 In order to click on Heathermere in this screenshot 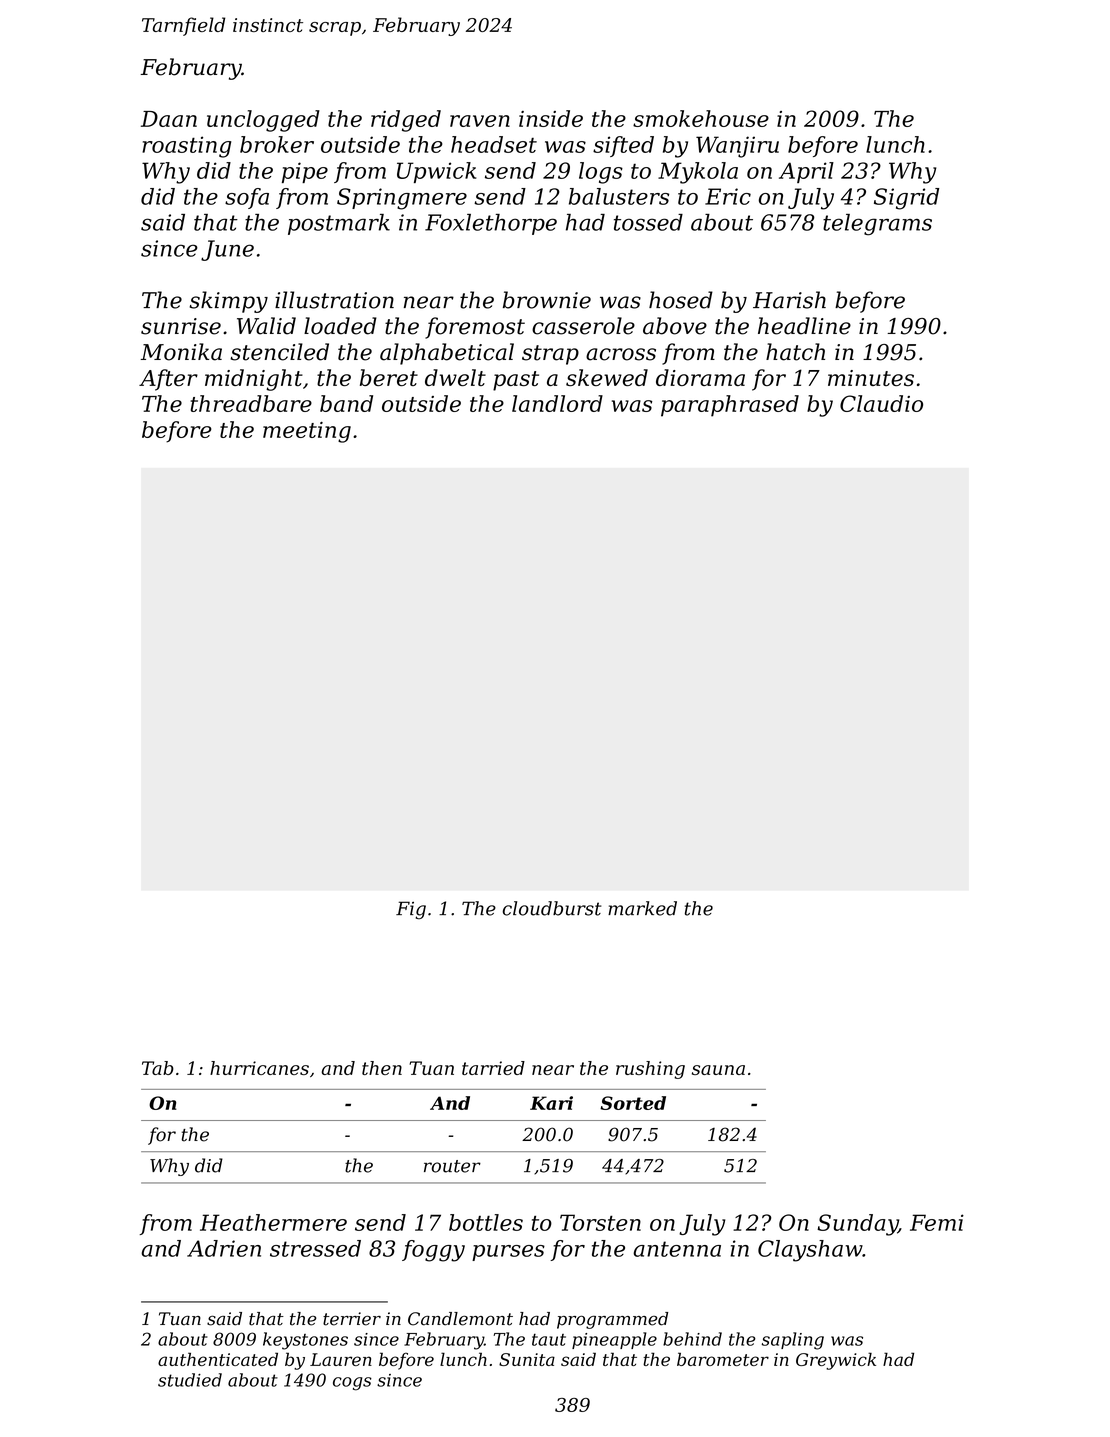, I will do `click(273, 1222)`.
